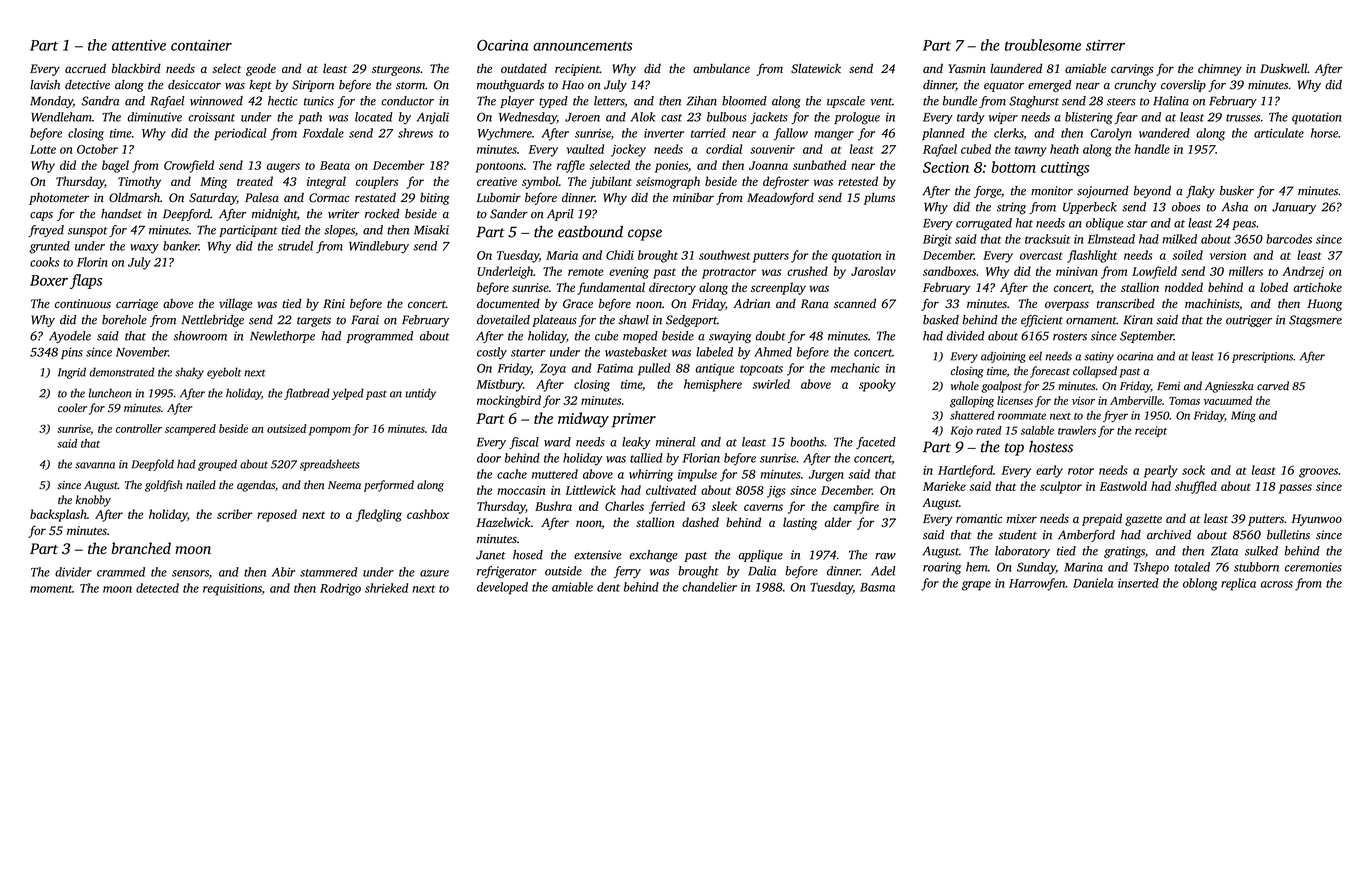 The width and height of the page is (1372, 887). I want to click on Lubomir, so click(498, 197).
